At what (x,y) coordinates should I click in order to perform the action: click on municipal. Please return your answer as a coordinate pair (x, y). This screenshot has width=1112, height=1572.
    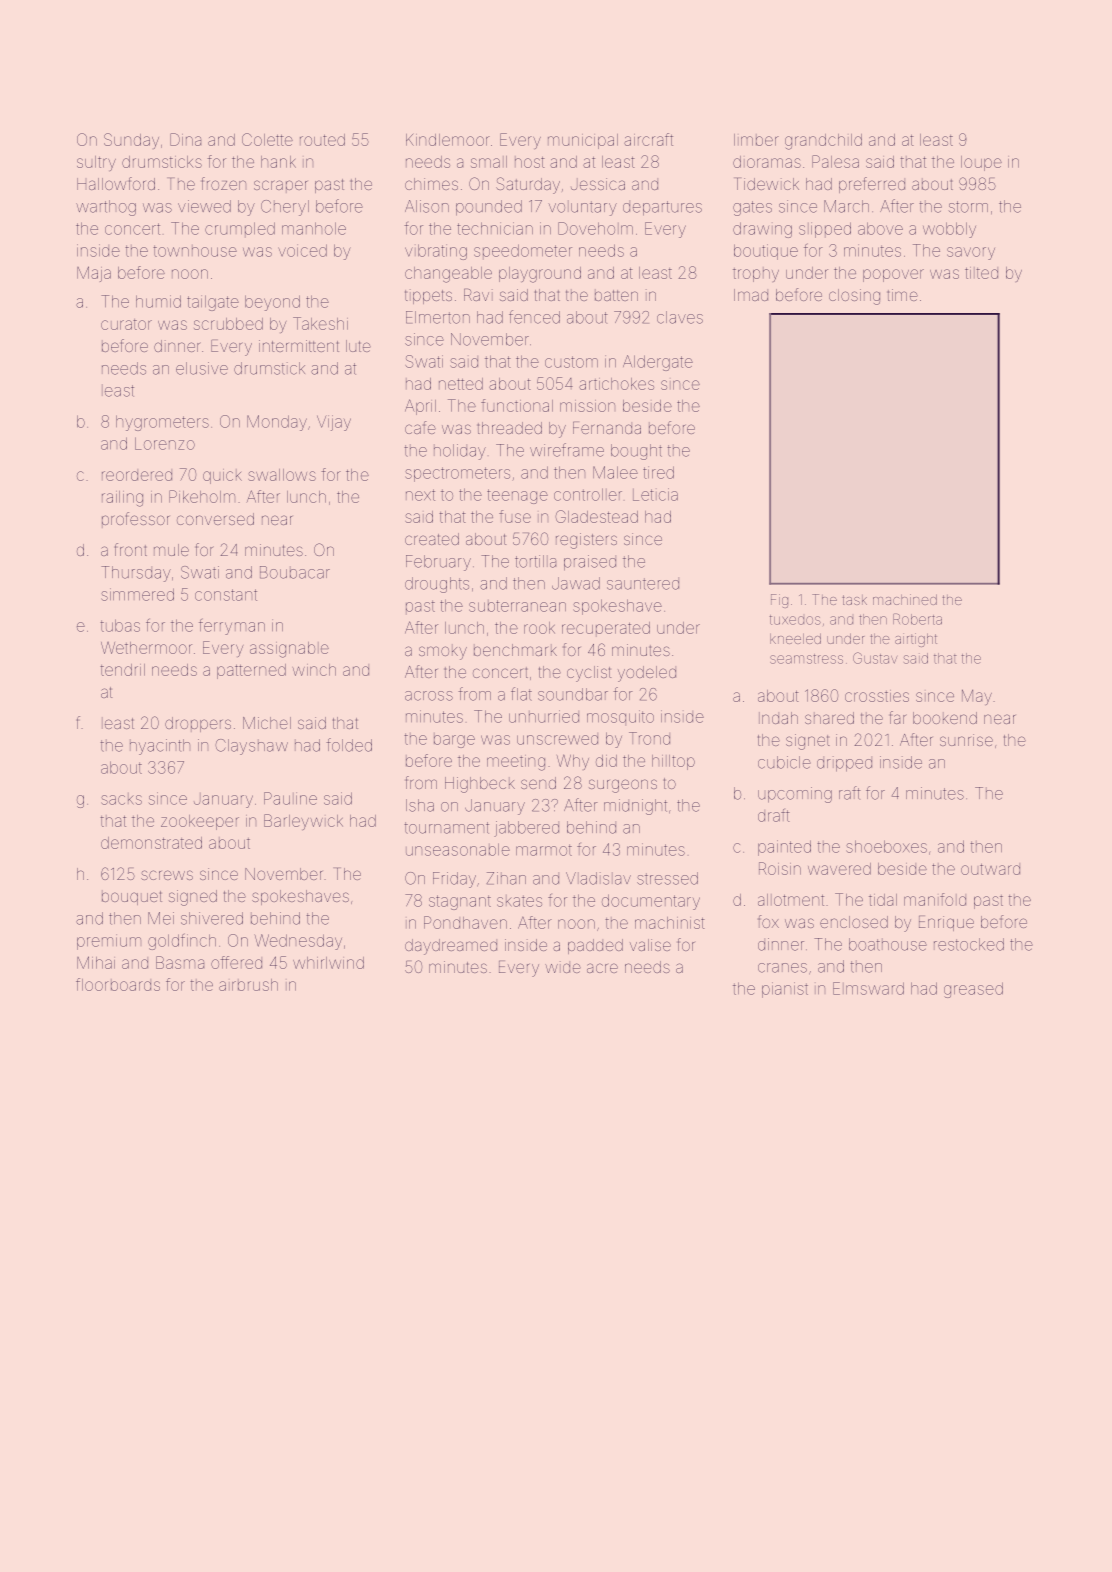
    Looking at the image, I should click on (583, 141).
